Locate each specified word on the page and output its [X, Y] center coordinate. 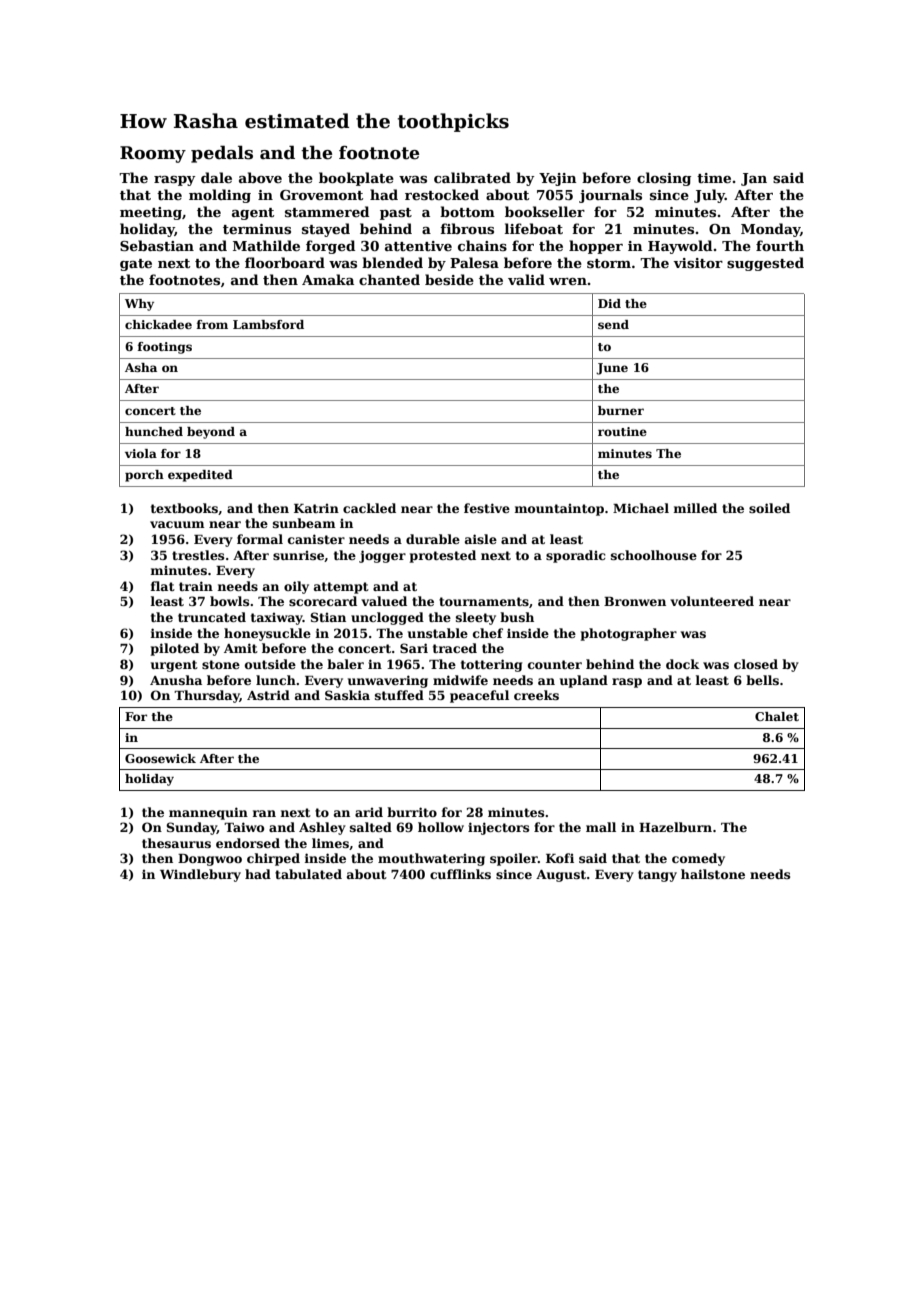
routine [622, 431]
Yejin [558, 179]
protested [443, 556]
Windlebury [200, 875]
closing [664, 179]
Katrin [316, 508]
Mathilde [266, 245]
